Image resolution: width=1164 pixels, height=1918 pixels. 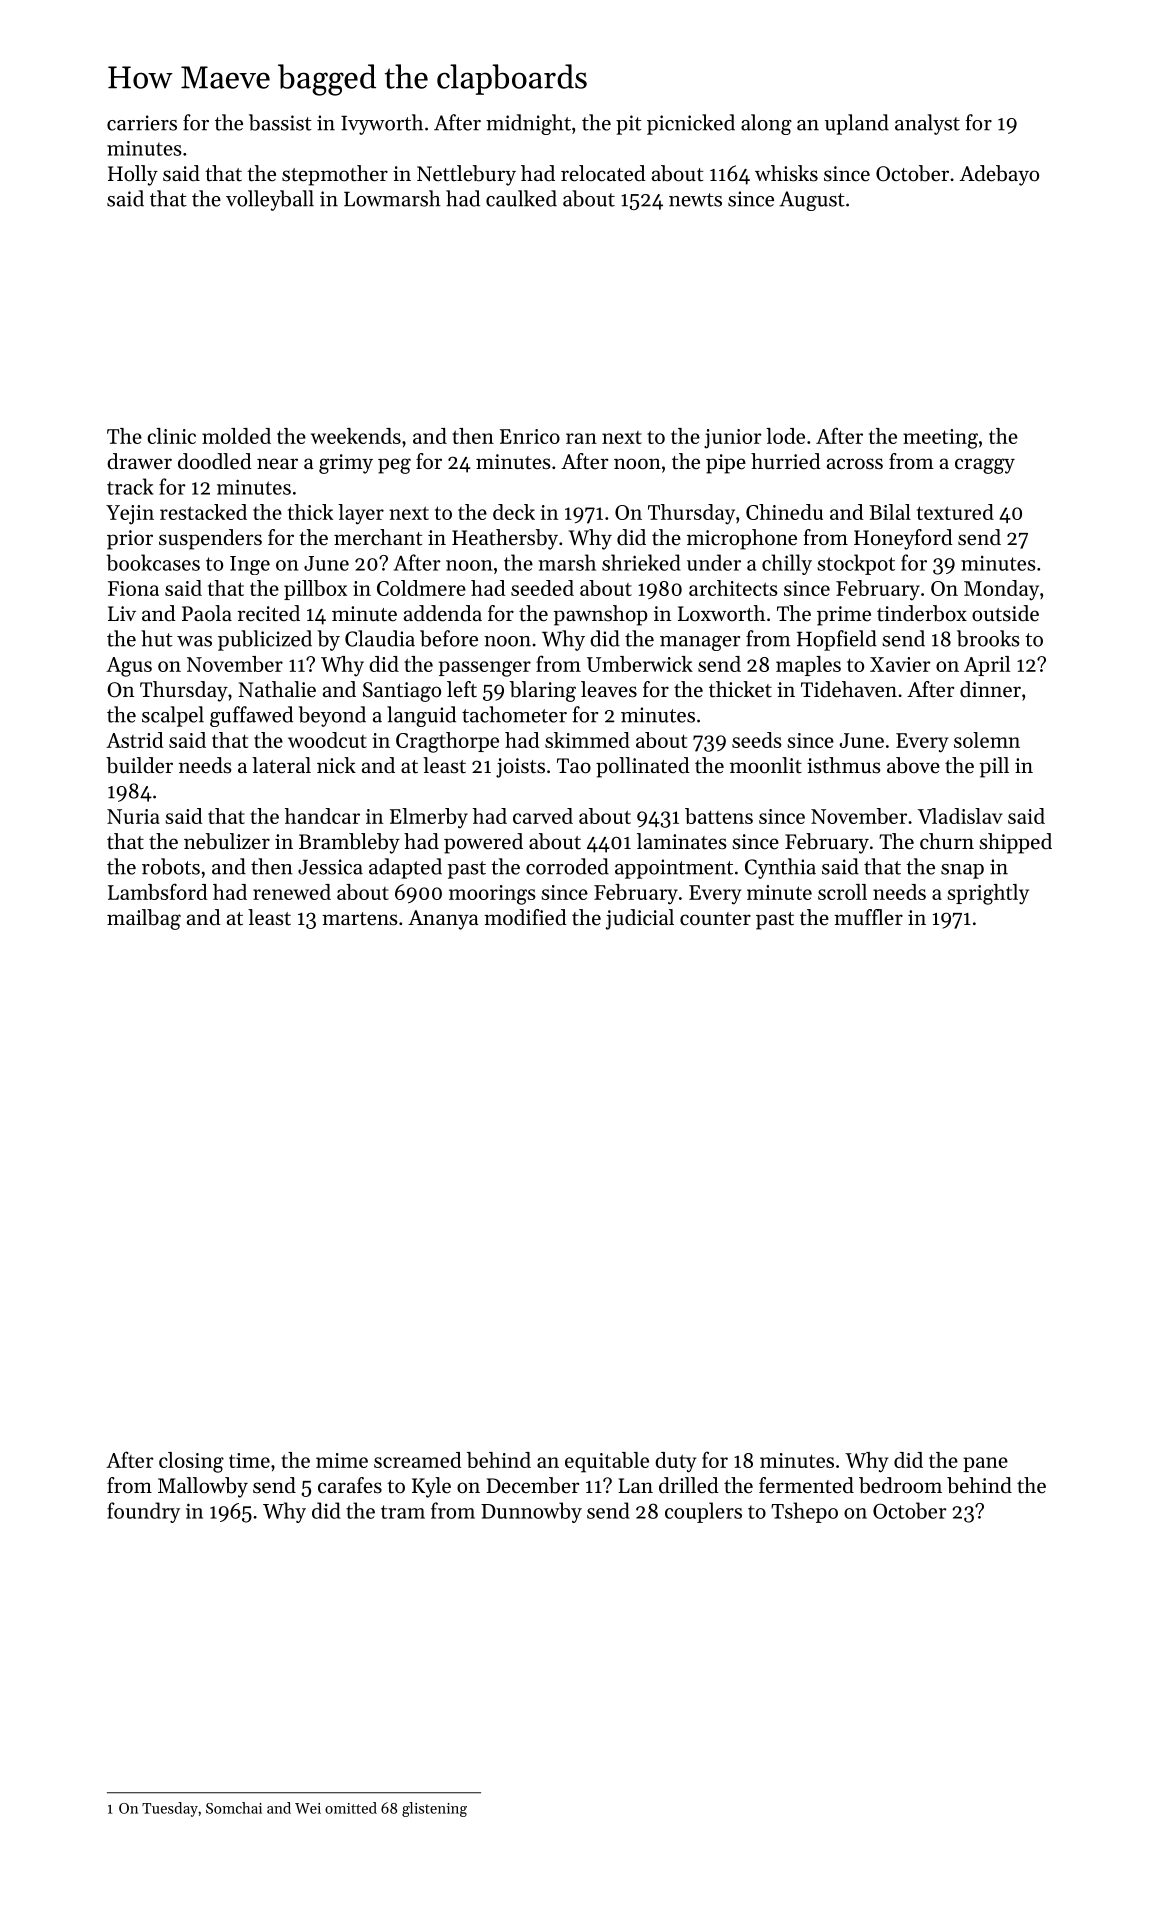 What do you see at coordinates (142, 123) in the screenshot?
I see `carriers` at bounding box center [142, 123].
